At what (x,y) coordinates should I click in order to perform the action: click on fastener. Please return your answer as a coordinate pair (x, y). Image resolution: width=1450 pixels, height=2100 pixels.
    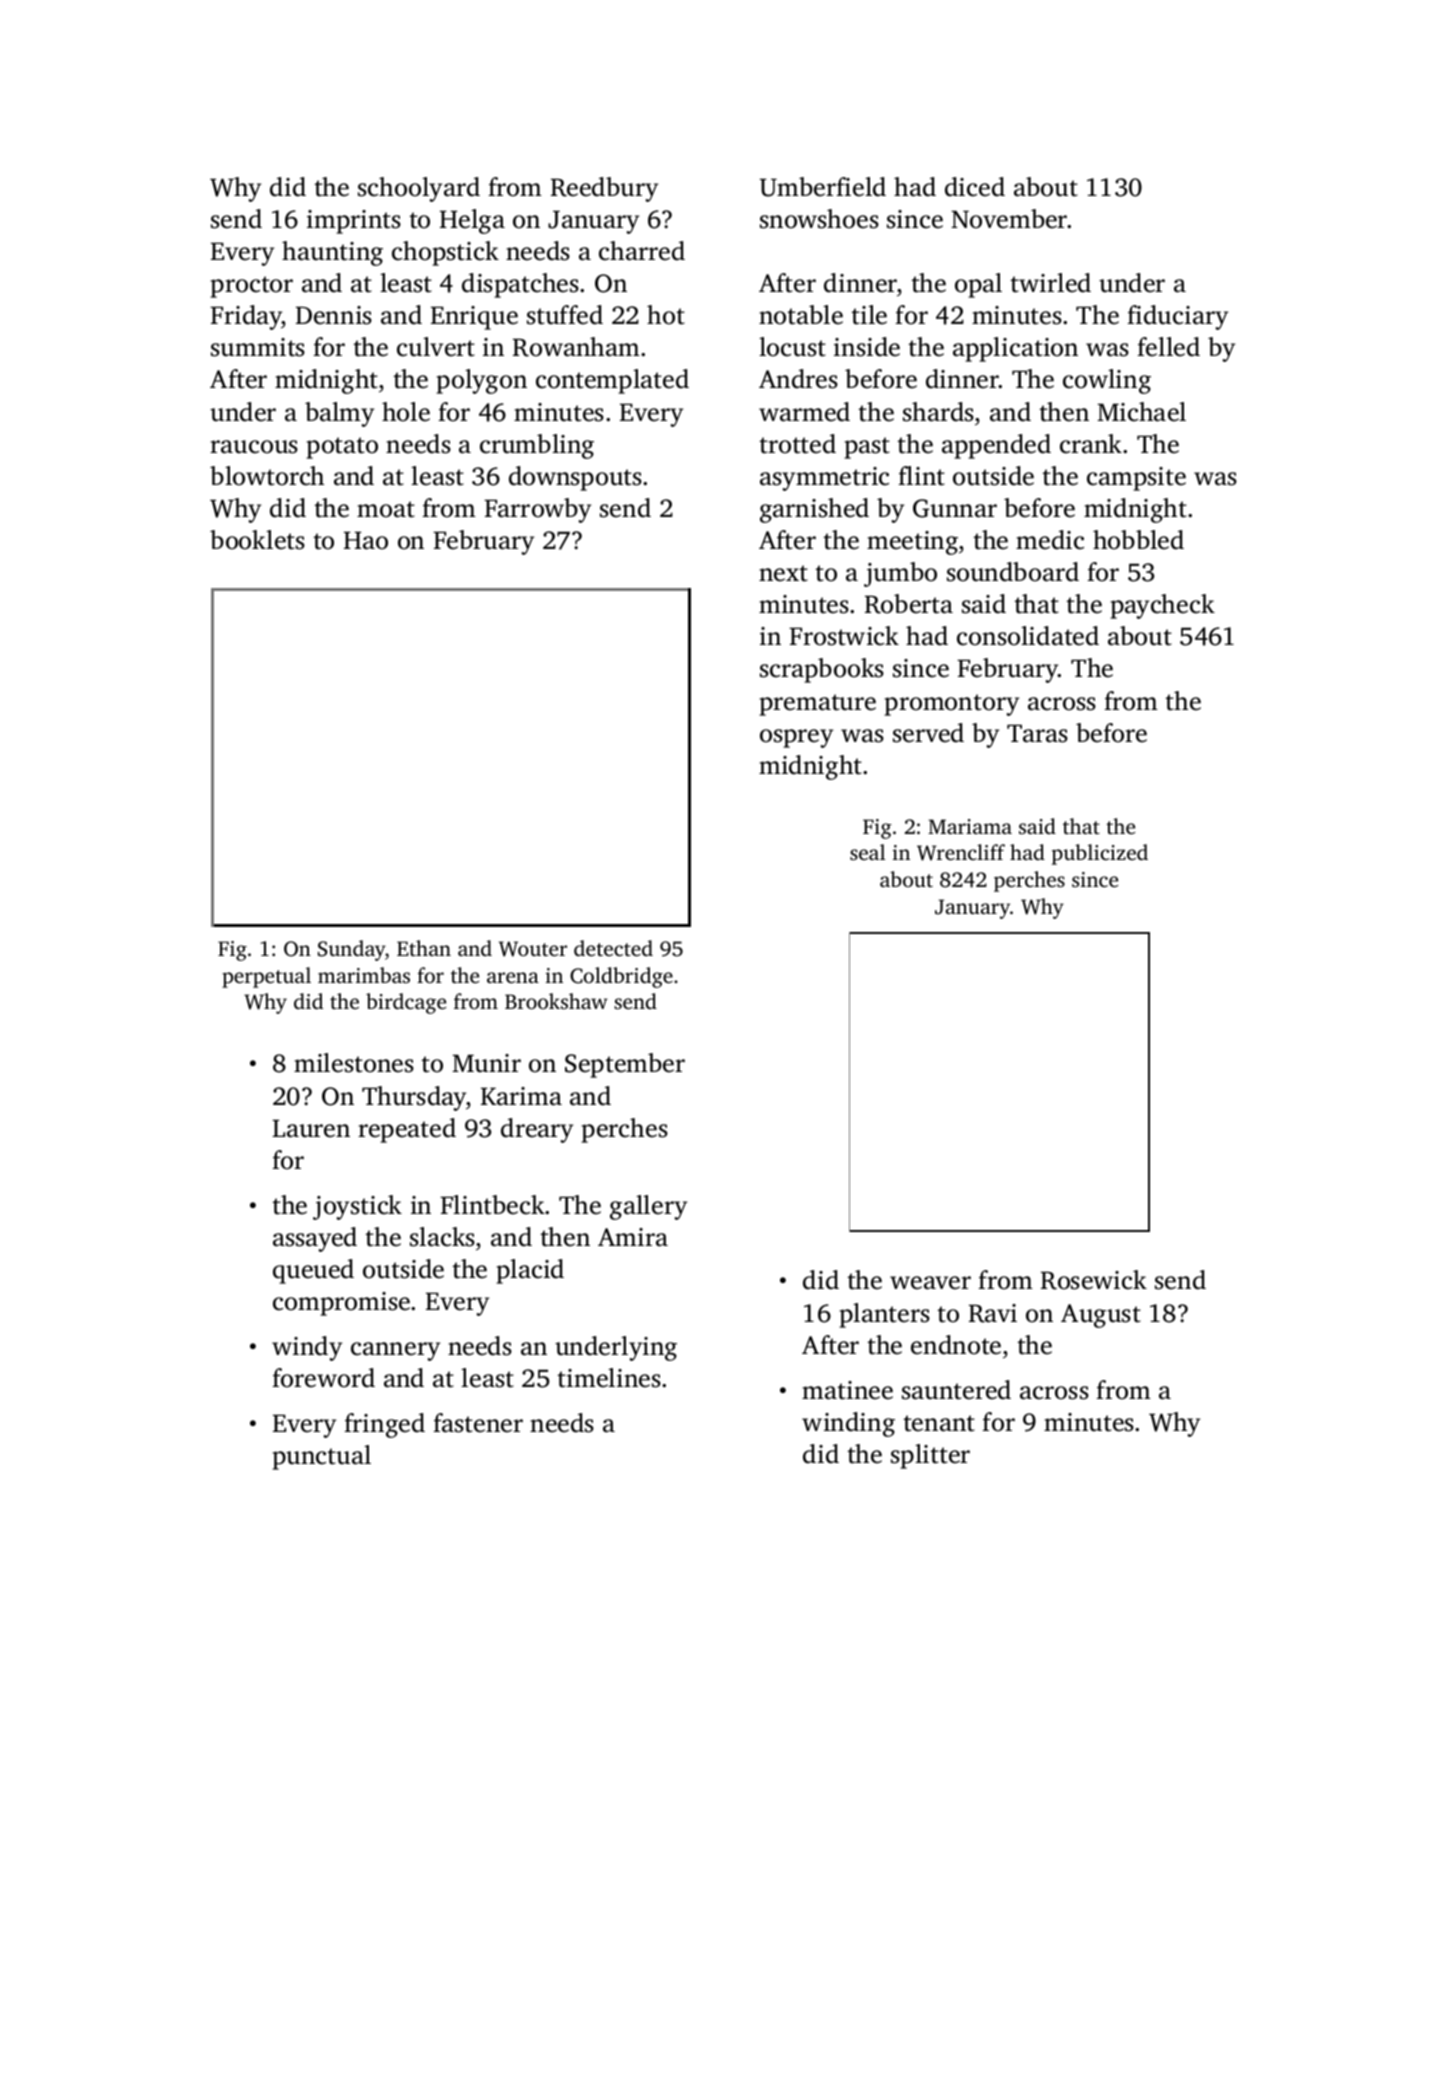
    Looking at the image, I should click on (478, 1423).
